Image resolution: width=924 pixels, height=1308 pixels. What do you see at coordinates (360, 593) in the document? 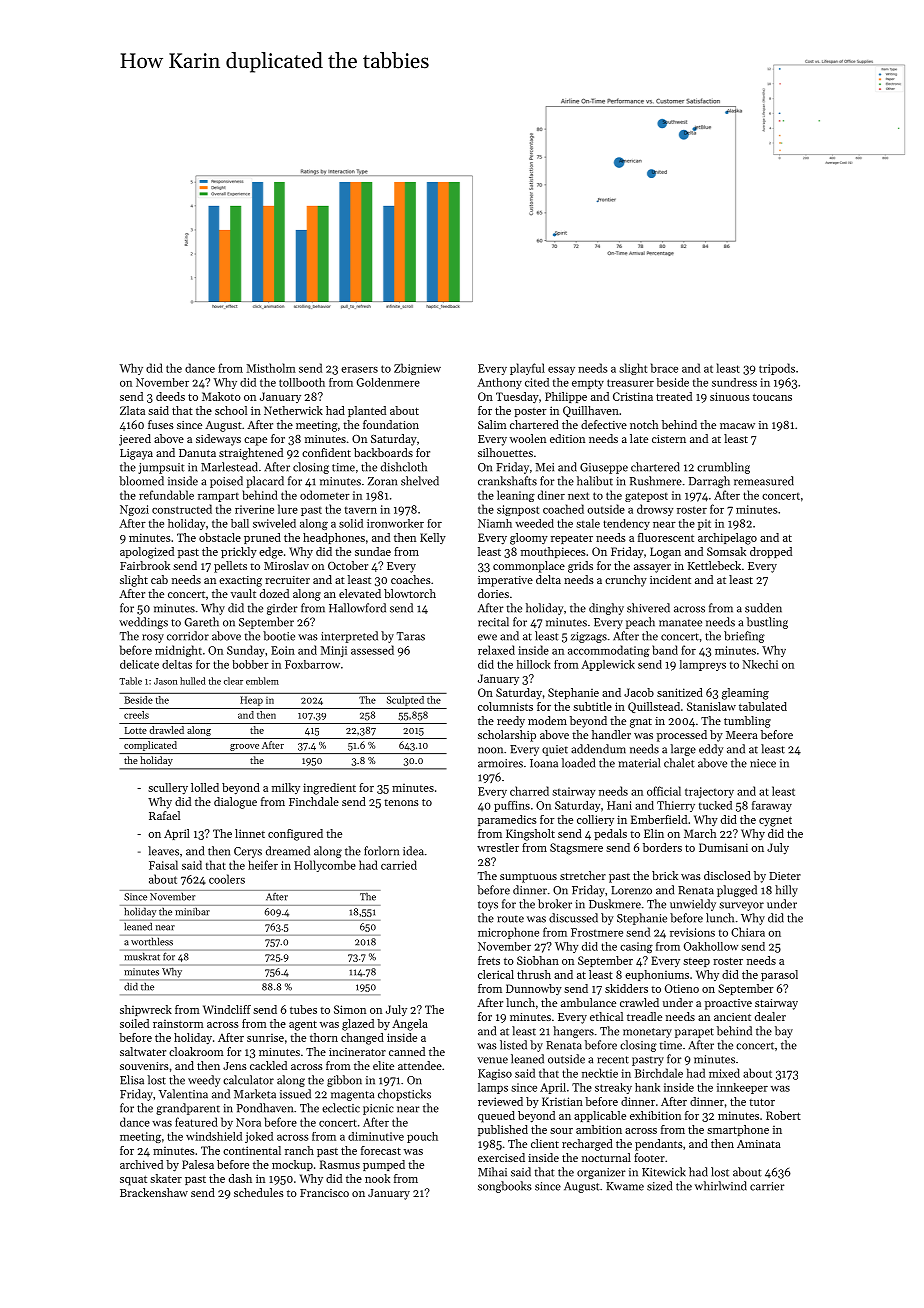
I see `elevated` at bounding box center [360, 593].
